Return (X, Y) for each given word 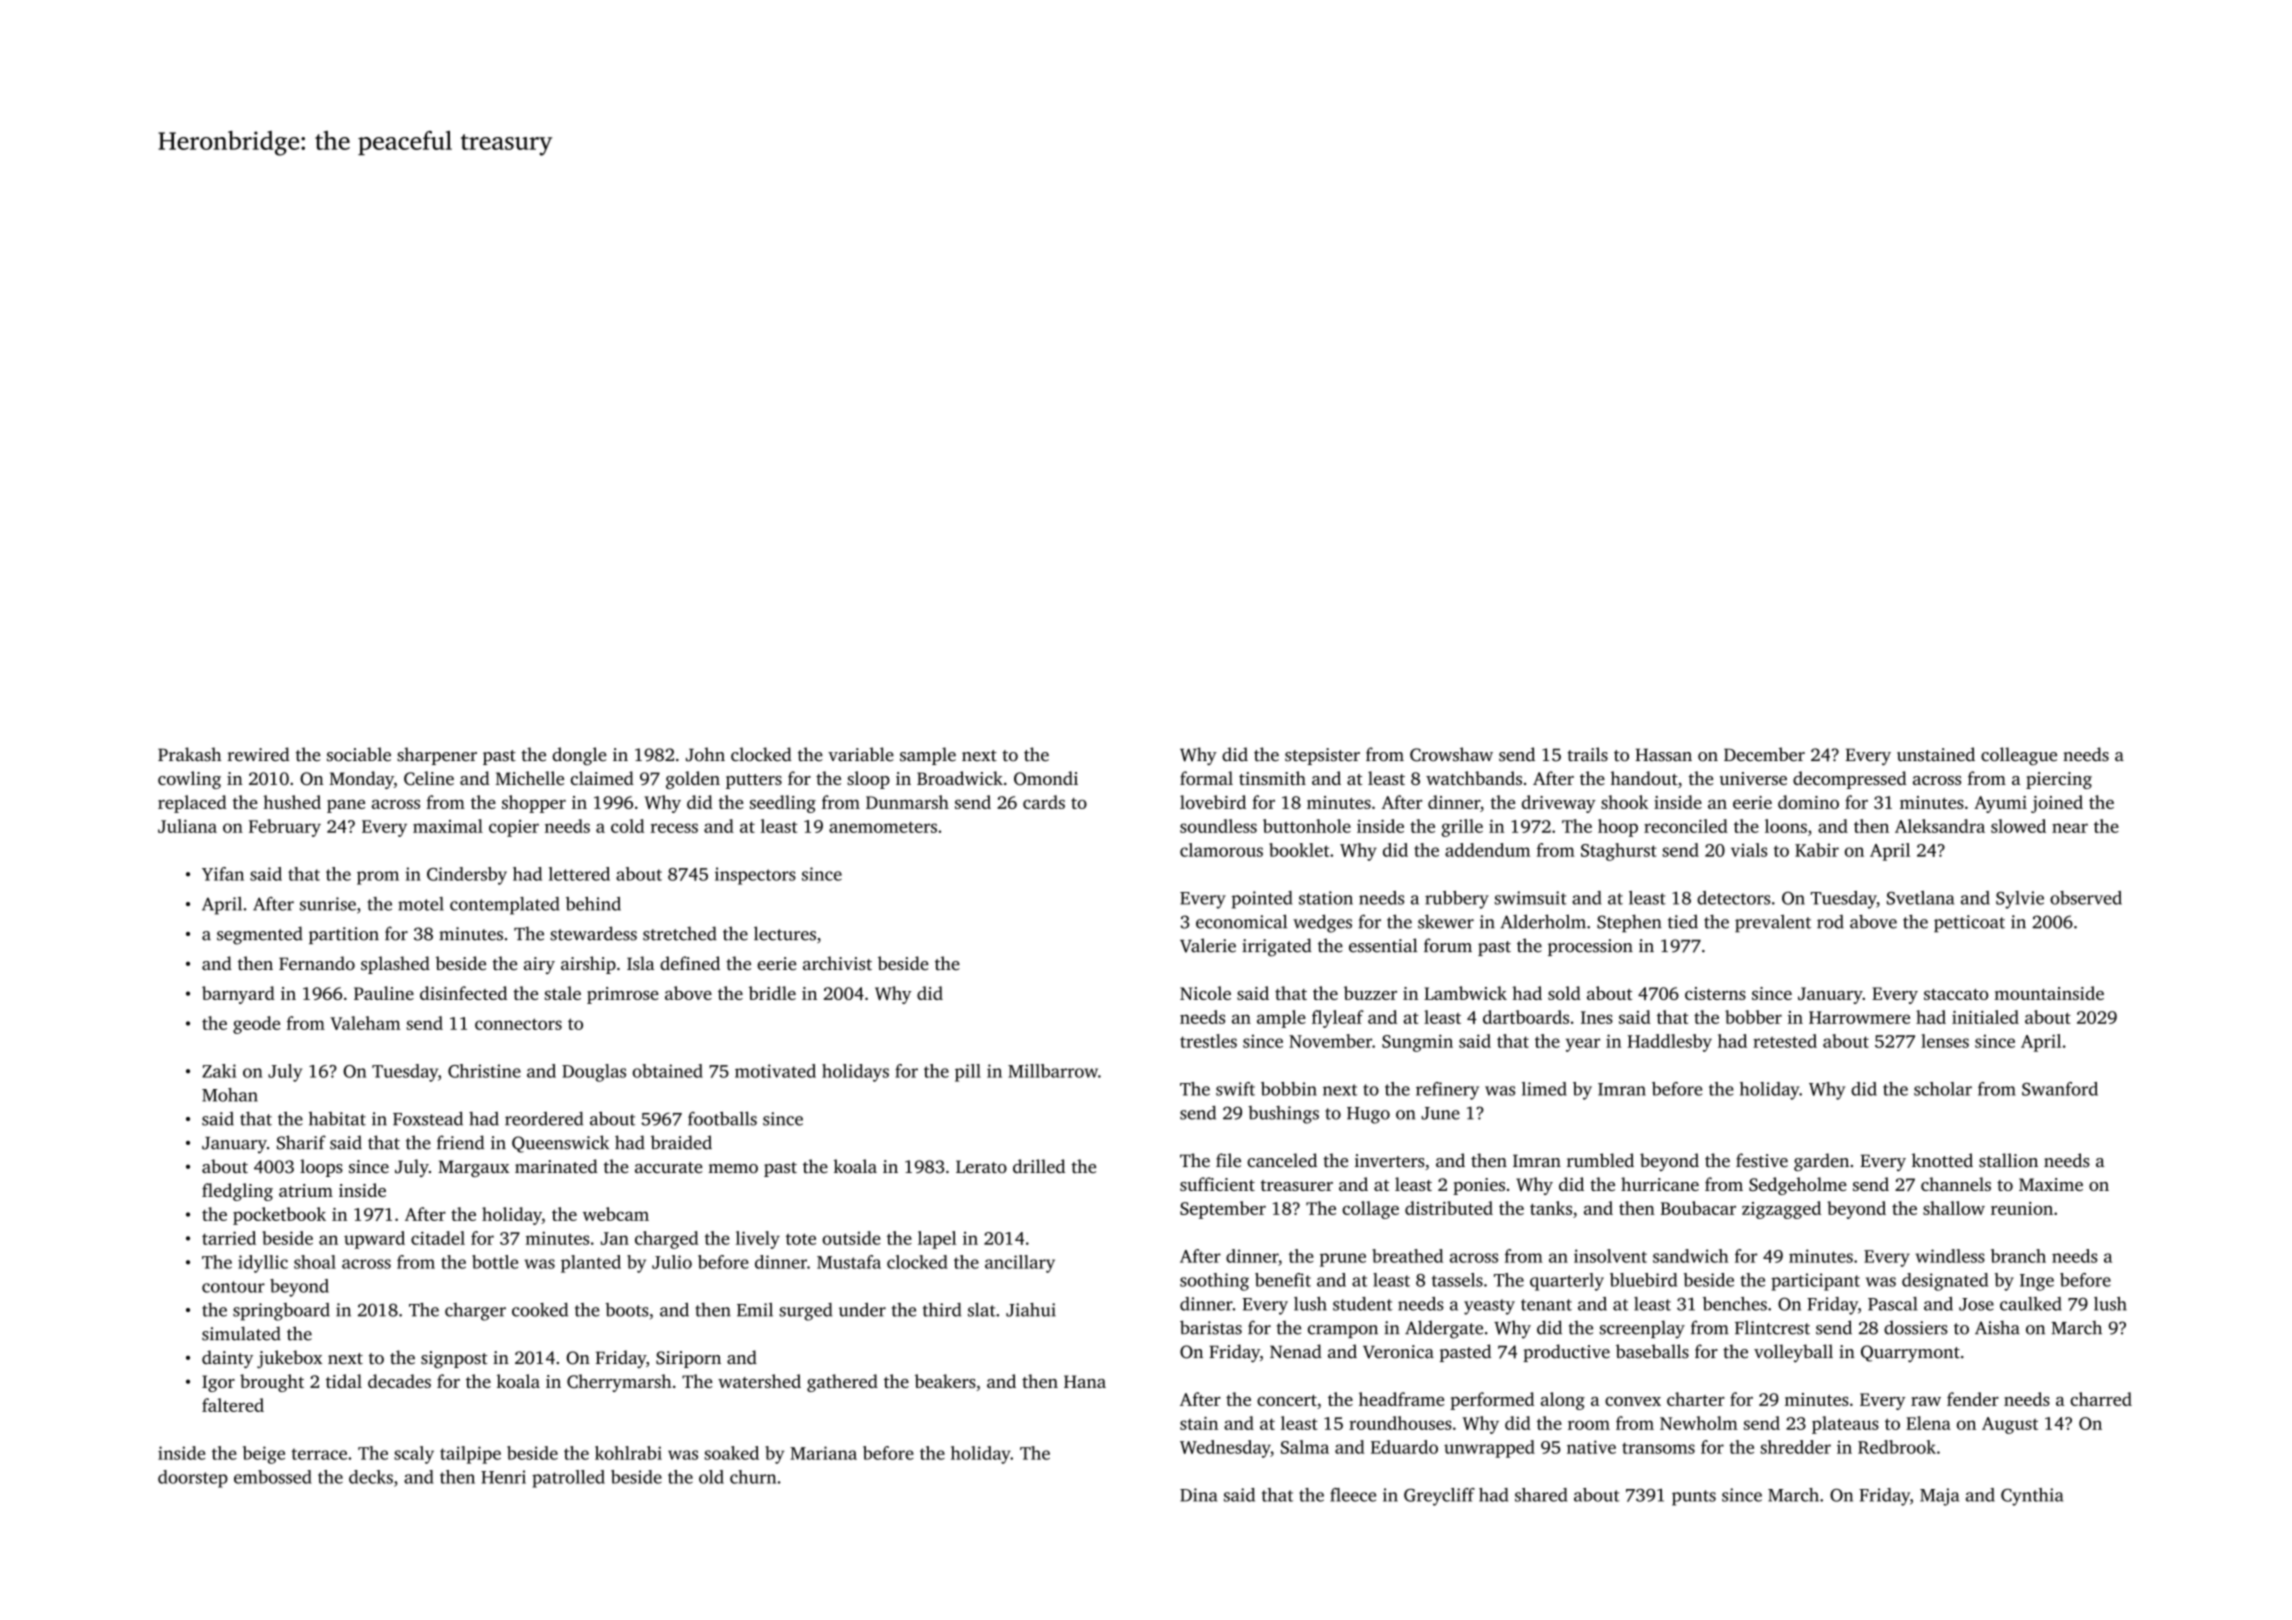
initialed (1985, 1017)
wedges (1322, 923)
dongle (579, 756)
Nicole (1205, 993)
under (862, 1310)
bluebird (1643, 1280)
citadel (438, 1238)
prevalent (1773, 923)
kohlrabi (628, 1453)
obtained (668, 1071)
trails (1587, 754)
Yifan (223, 874)
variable (861, 754)
